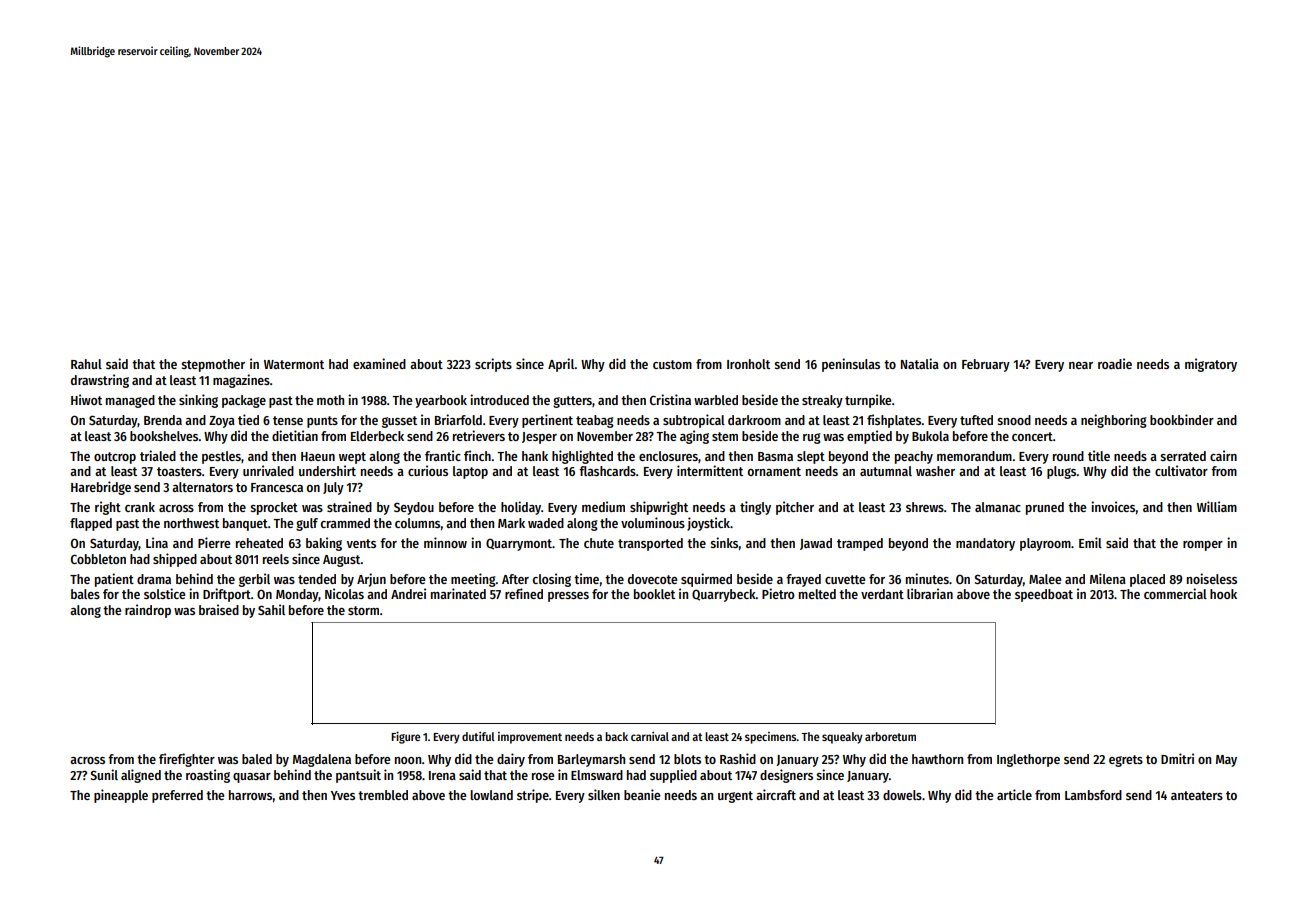 The height and width of the image is (924, 1308). Describe the element at coordinates (1197, 795) in the image. I see `anteaters` at that location.
